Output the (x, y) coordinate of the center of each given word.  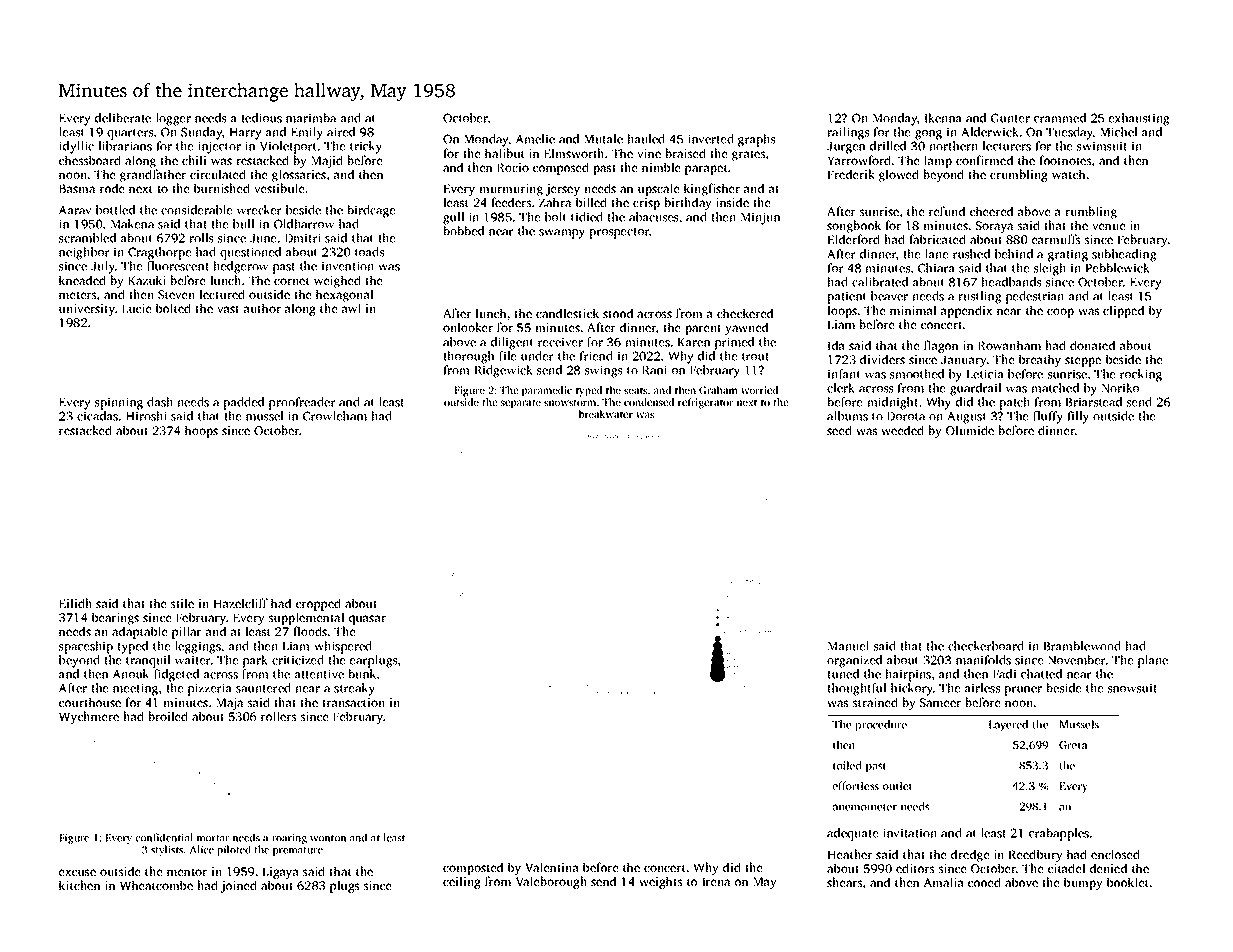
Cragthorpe (160, 253)
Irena (716, 881)
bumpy (1083, 883)
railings (848, 133)
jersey (563, 190)
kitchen (79, 885)
